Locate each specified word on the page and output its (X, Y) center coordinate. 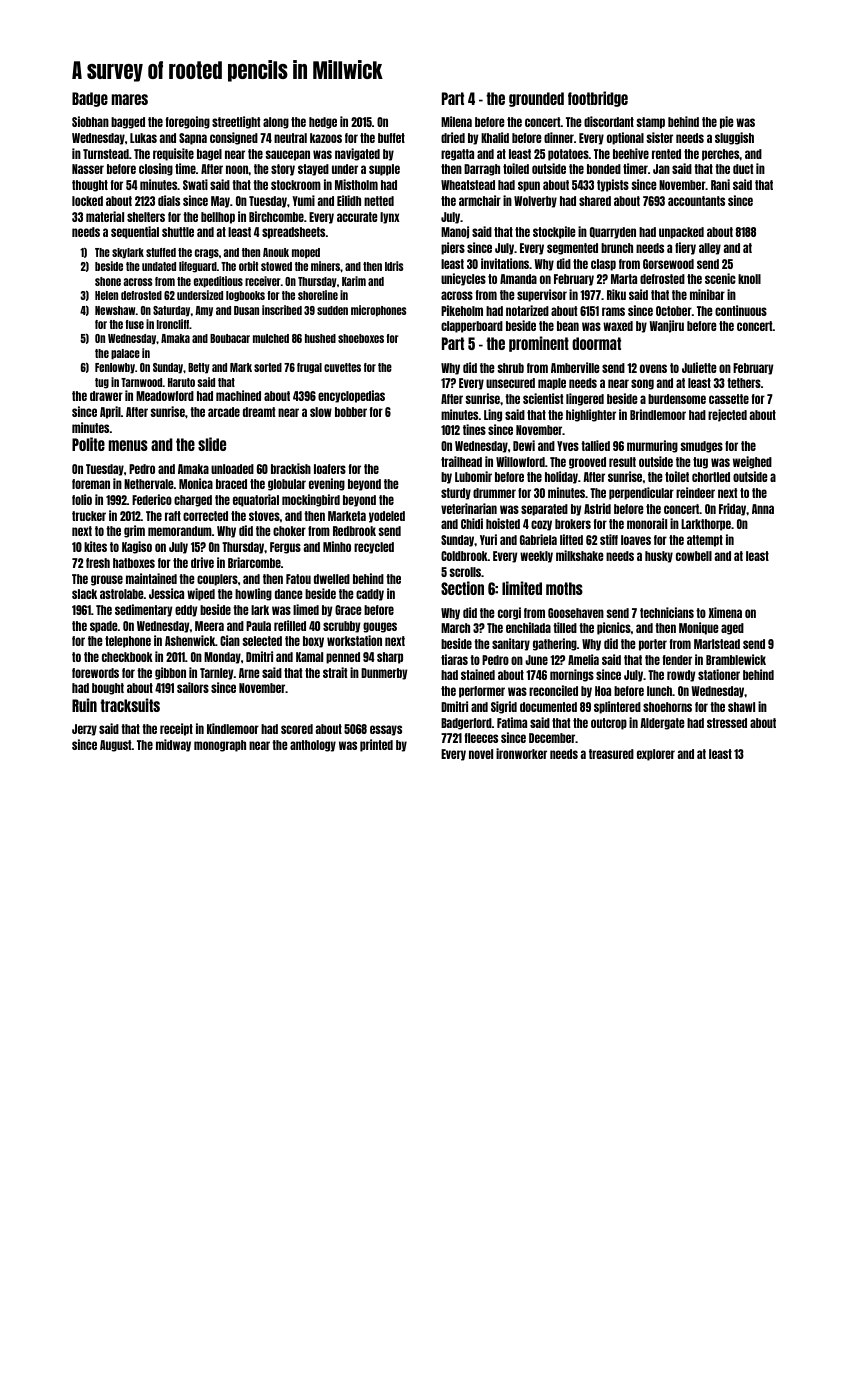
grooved (587, 463)
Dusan (246, 310)
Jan (661, 169)
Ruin (84, 705)
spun (529, 186)
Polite (88, 444)
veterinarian (469, 508)
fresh (98, 563)
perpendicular (641, 493)
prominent (539, 344)
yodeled (387, 517)
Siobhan (90, 121)
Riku (616, 294)
